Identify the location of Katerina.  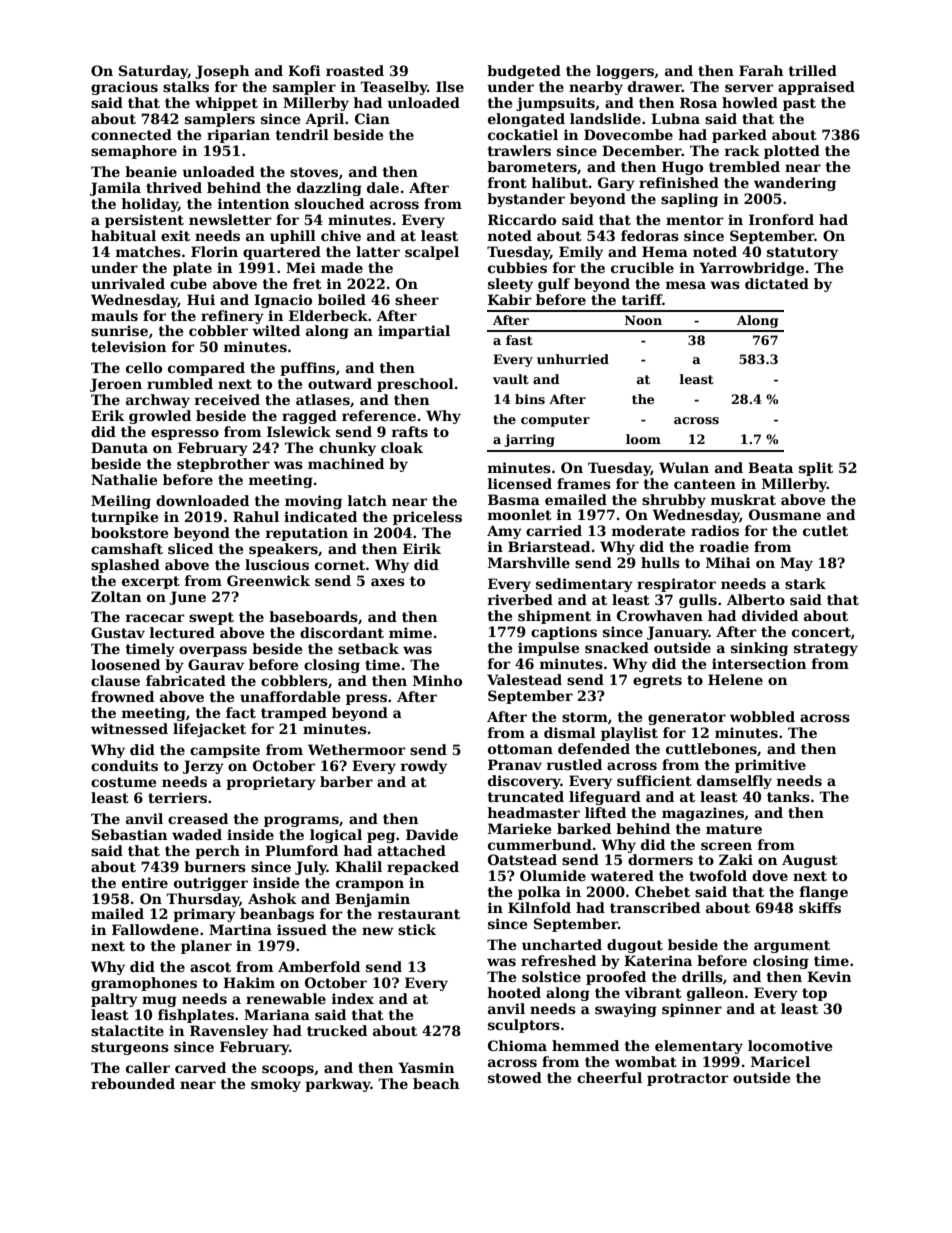
(658, 960).
